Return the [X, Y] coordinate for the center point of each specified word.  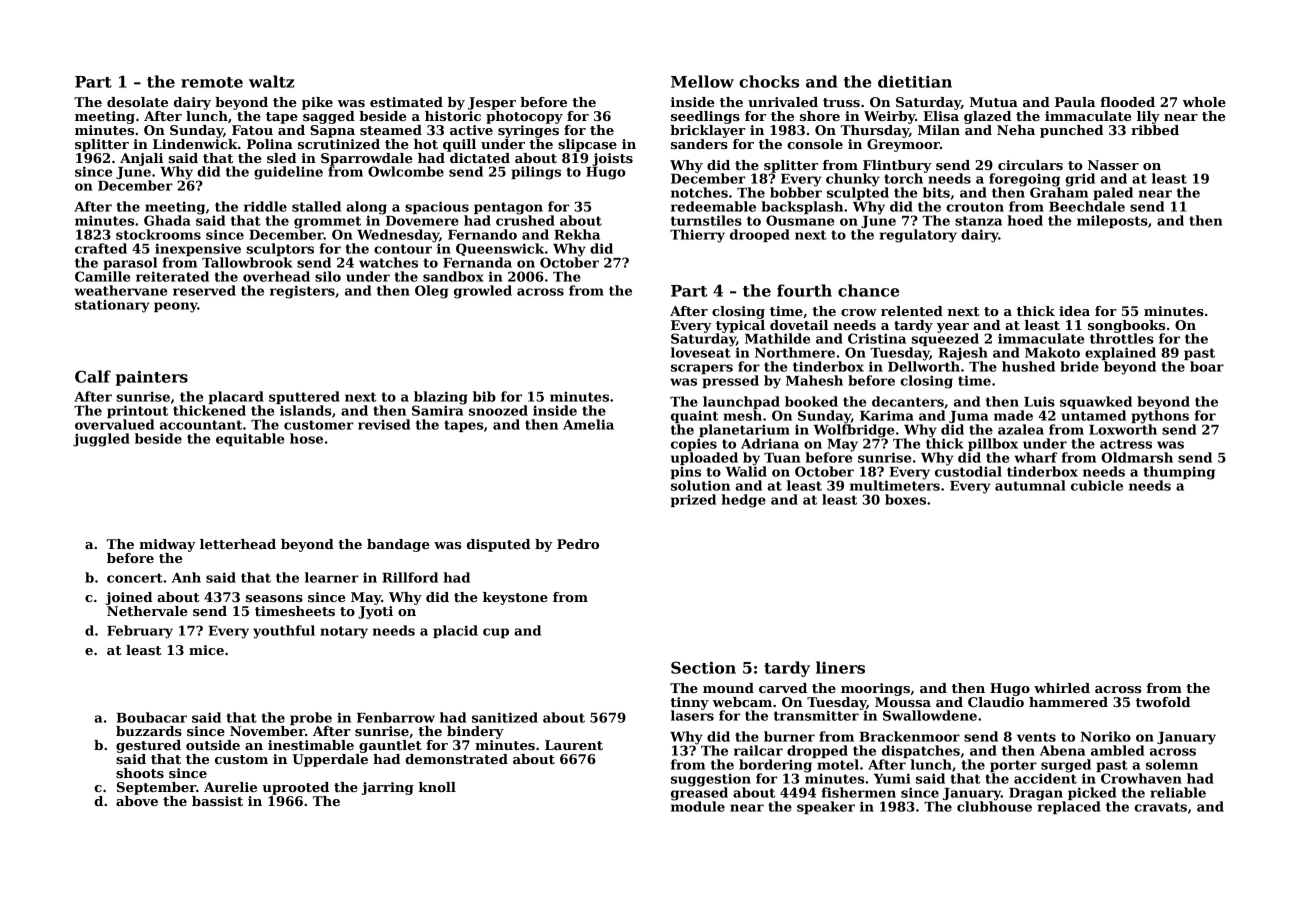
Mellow [702, 81]
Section [703, 667]
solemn [1172, 764]
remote [212, 82]
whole [1204, 102]
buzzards [149, 731]
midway [167, 545]
